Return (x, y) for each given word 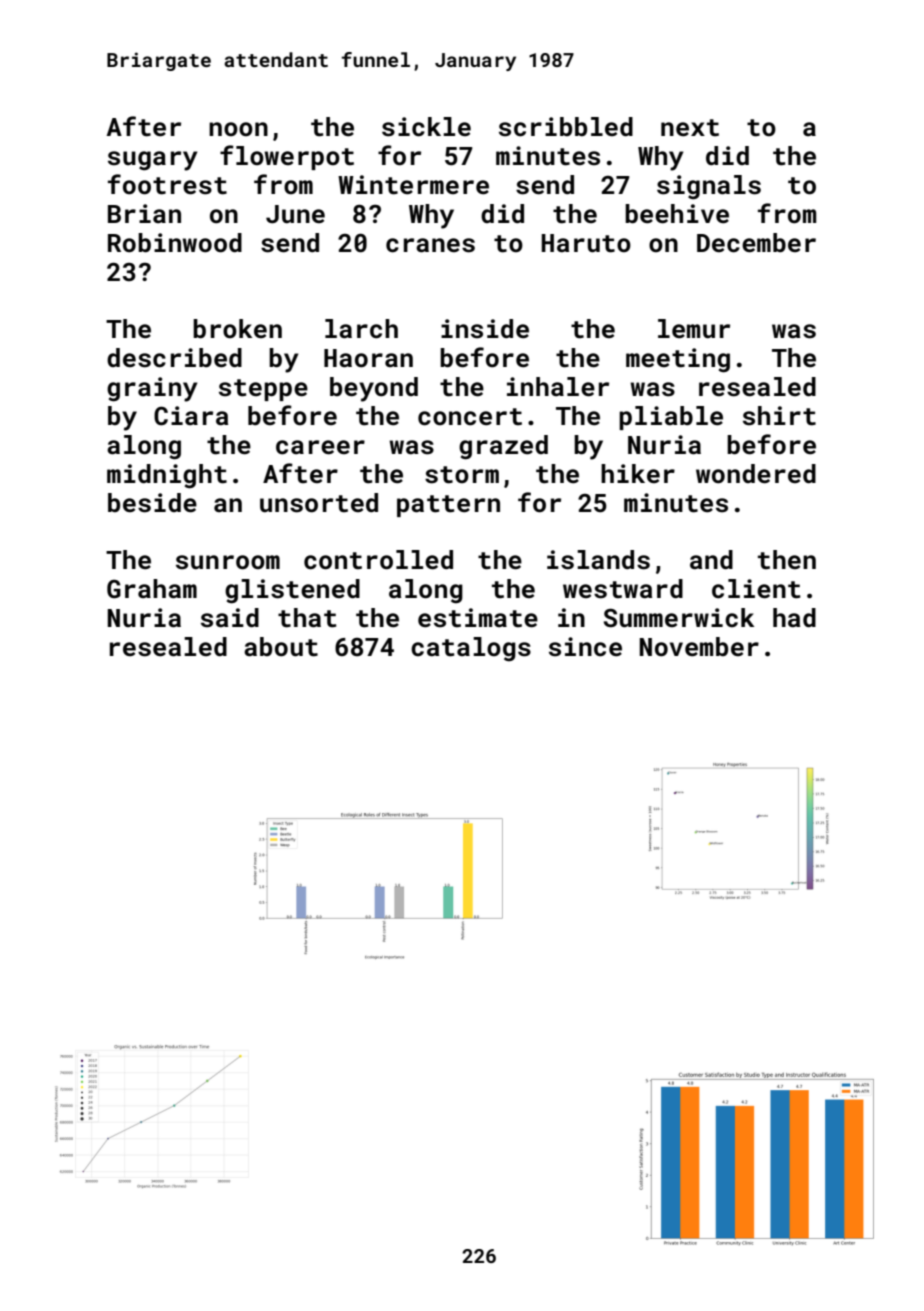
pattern (448, 506)
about (281, 647)
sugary (153, 161)
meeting (678, 360)
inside (485, 329)
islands (598, 560)
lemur (694, 329)
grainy (152, 389)
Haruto (586, 243)
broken (237, 329)
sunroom (228, 562)
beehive (677, 214)
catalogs (471, 649)
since (585, 647)
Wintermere (413, 185)
